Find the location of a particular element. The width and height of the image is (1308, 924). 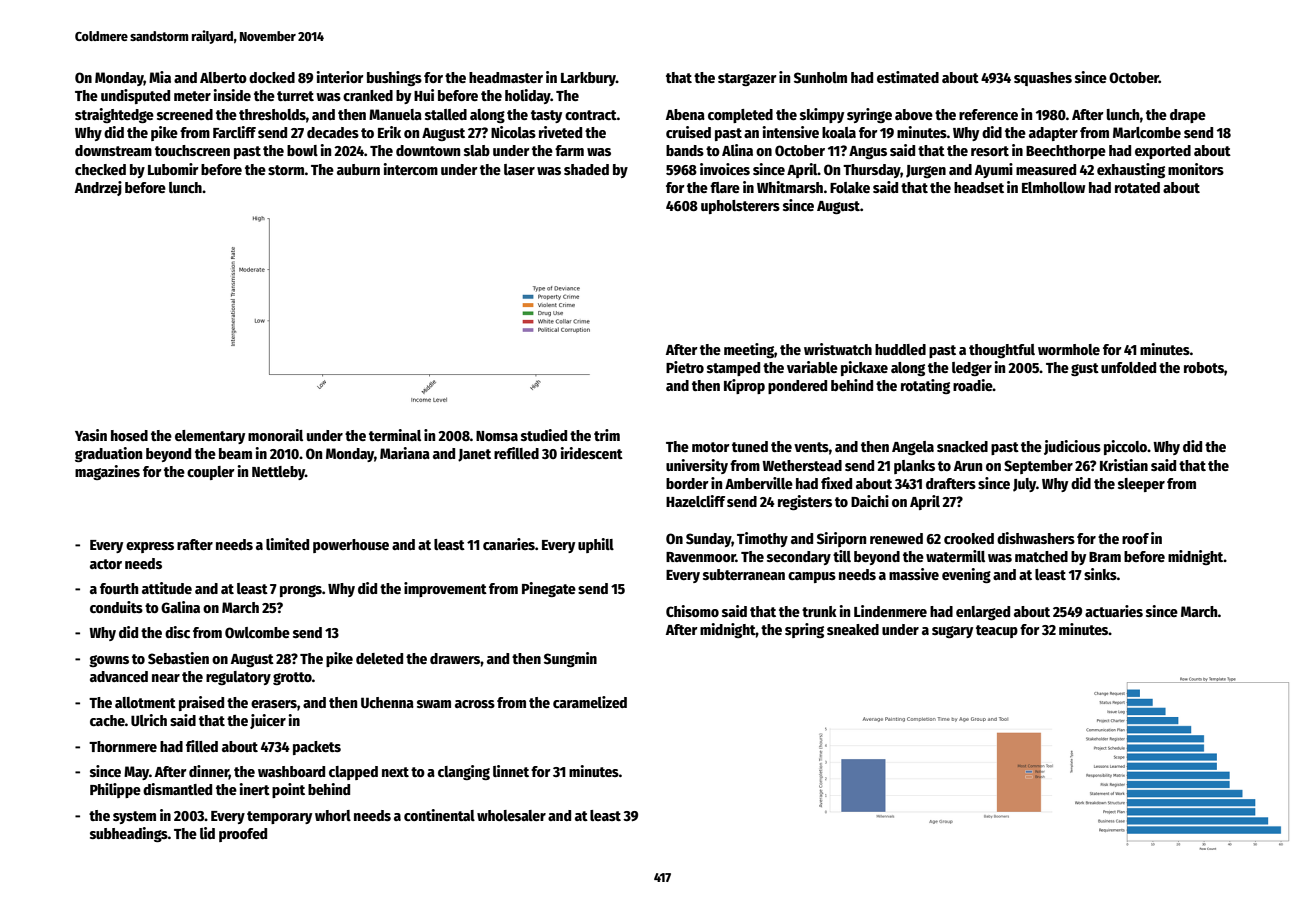

upholsterers is located at coordinates (740, 207).
